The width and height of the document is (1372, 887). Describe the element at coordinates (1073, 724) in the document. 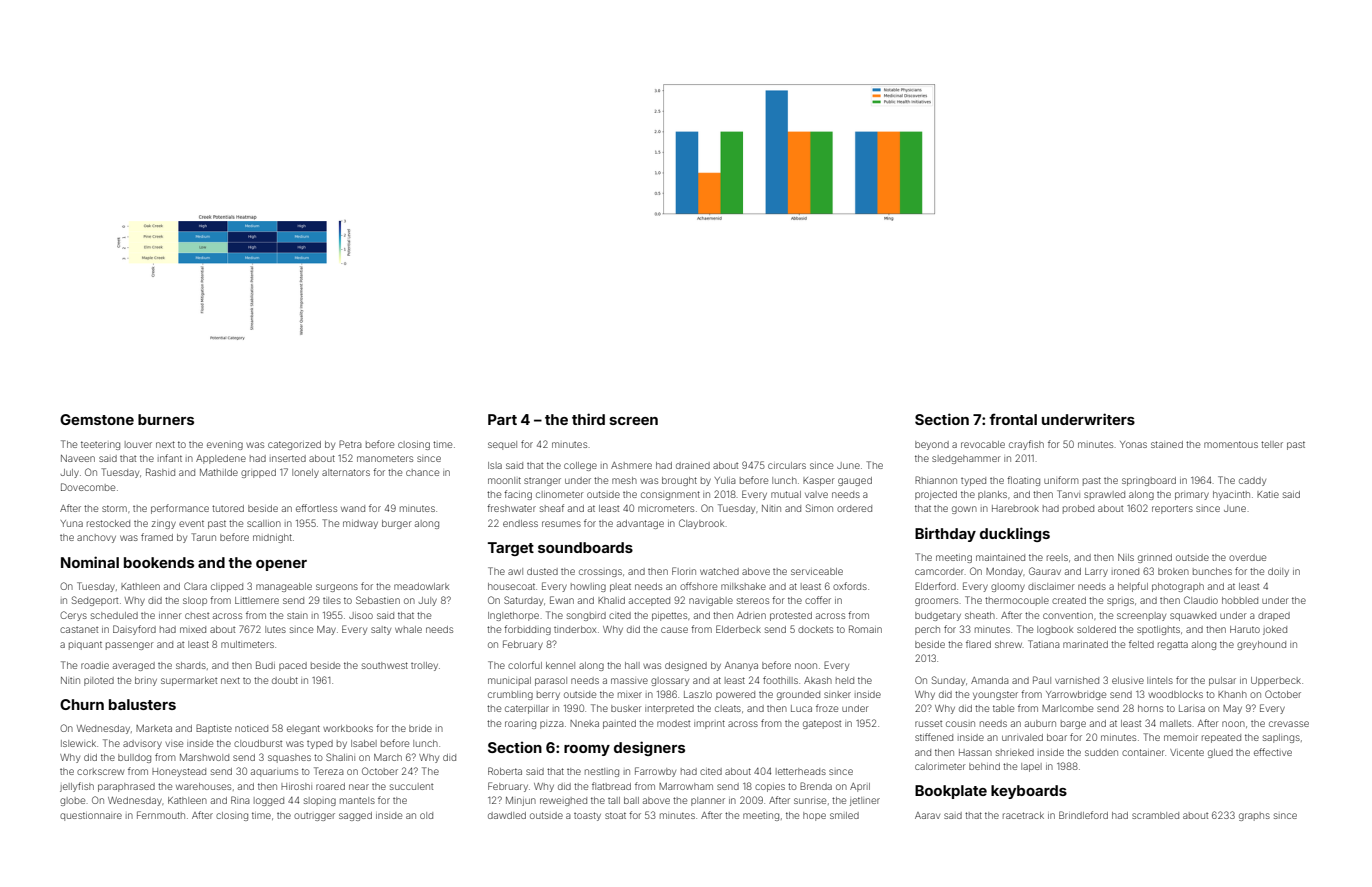

I see `barge` at that location.
